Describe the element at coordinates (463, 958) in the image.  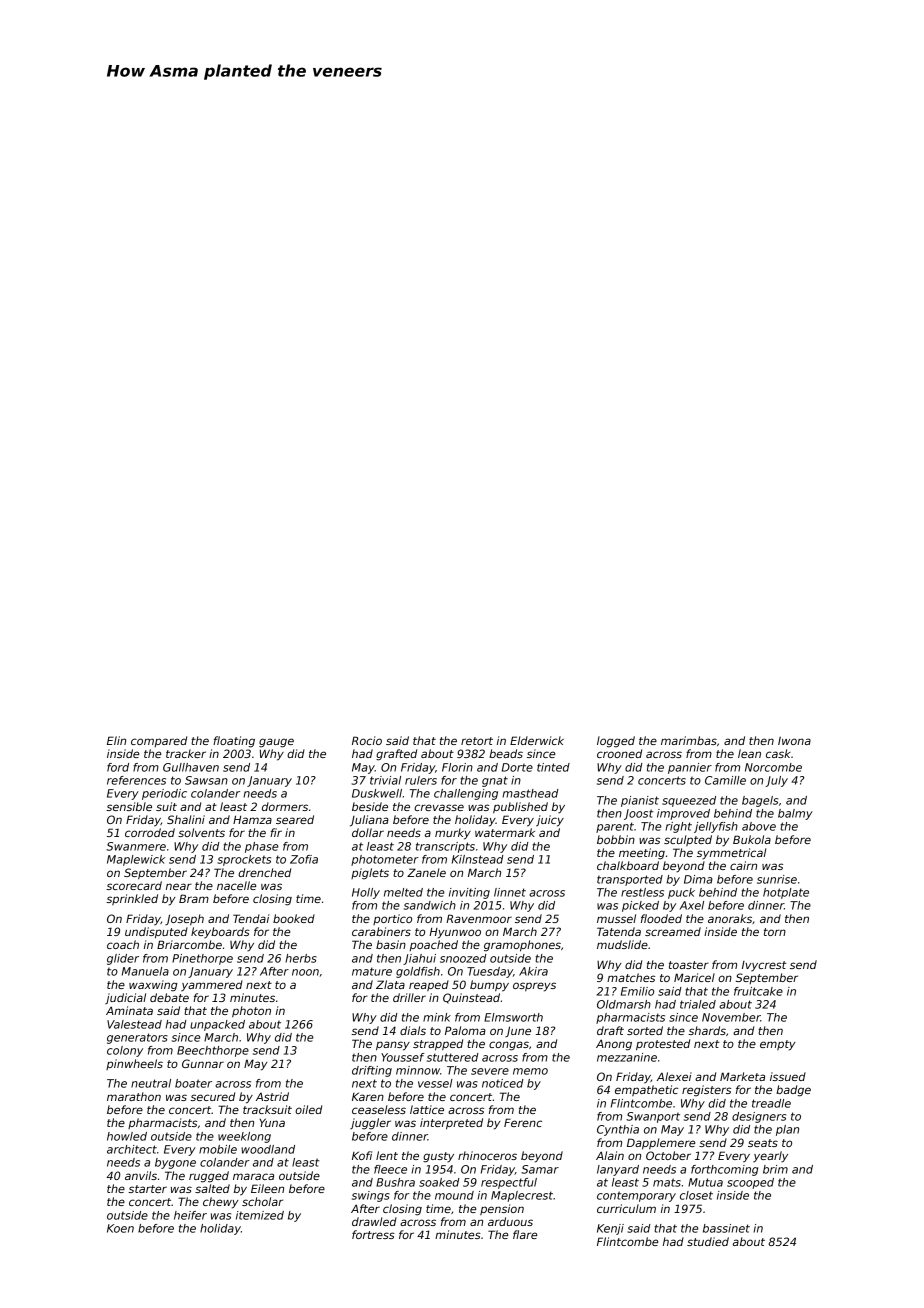
I see `snoozed` at that location.
